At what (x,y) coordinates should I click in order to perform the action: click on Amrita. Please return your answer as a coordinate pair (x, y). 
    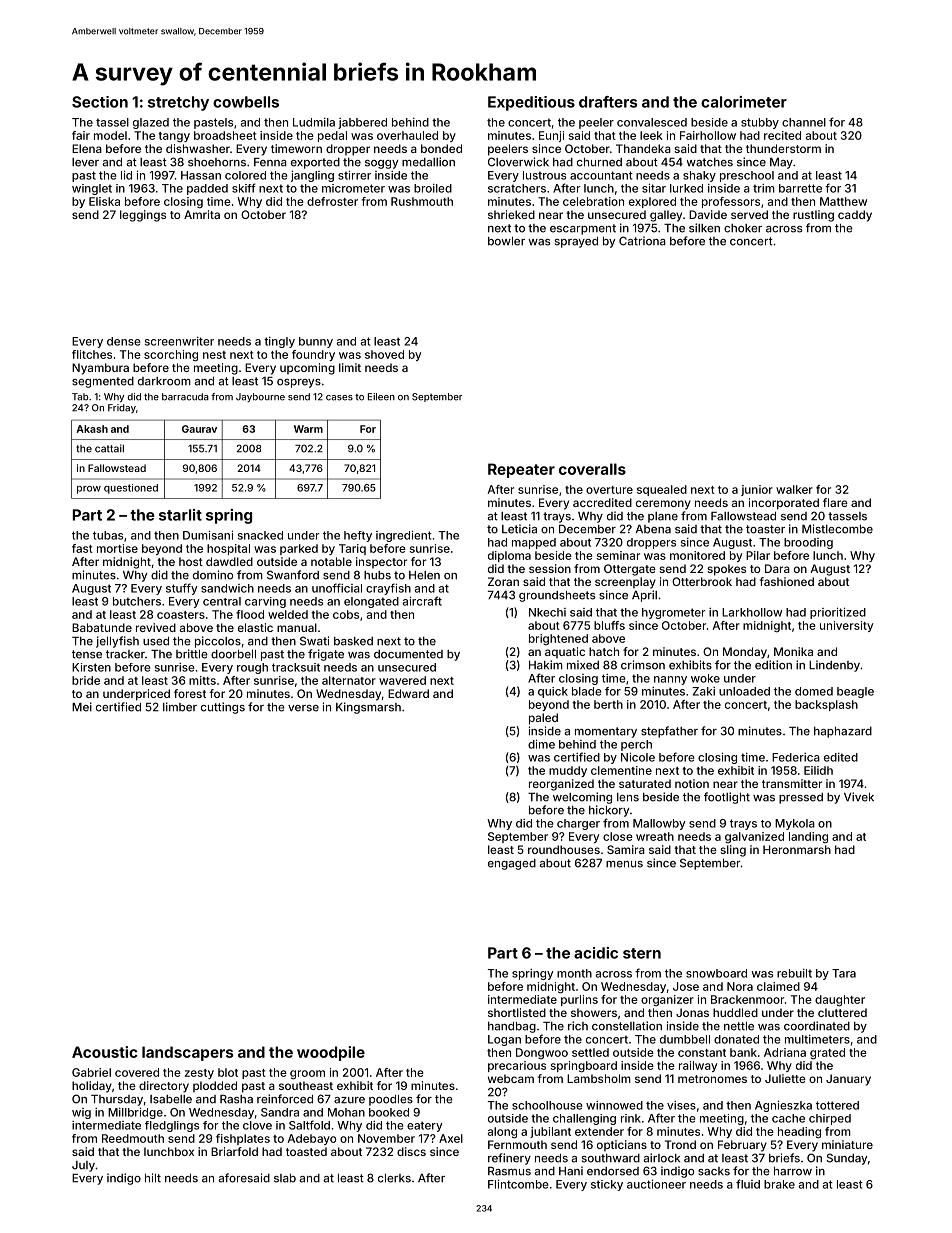
    Looking at the image, I should click on (202, 214).
